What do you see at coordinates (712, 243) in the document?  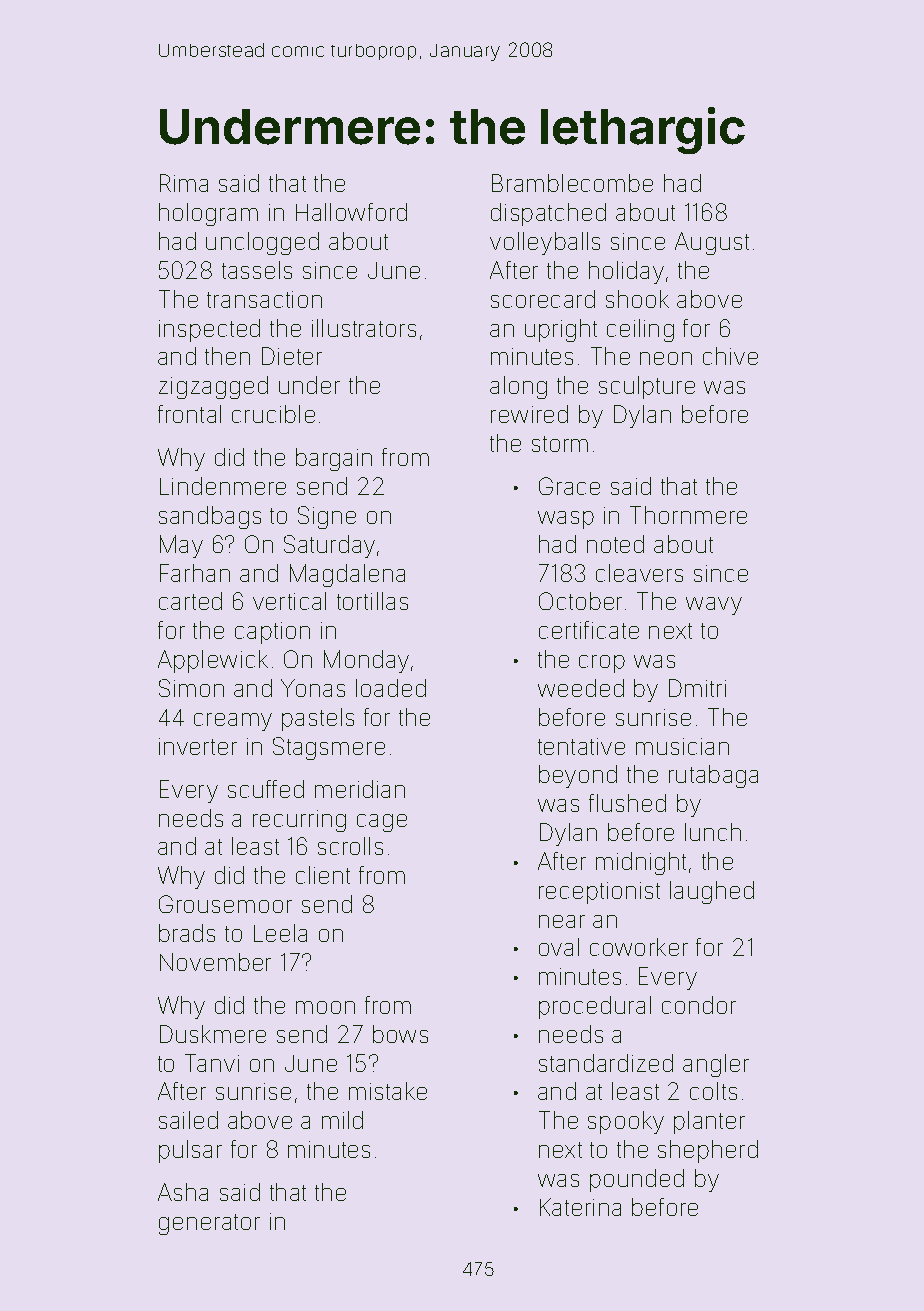 I see `August` at bounding box center [712, 243].
